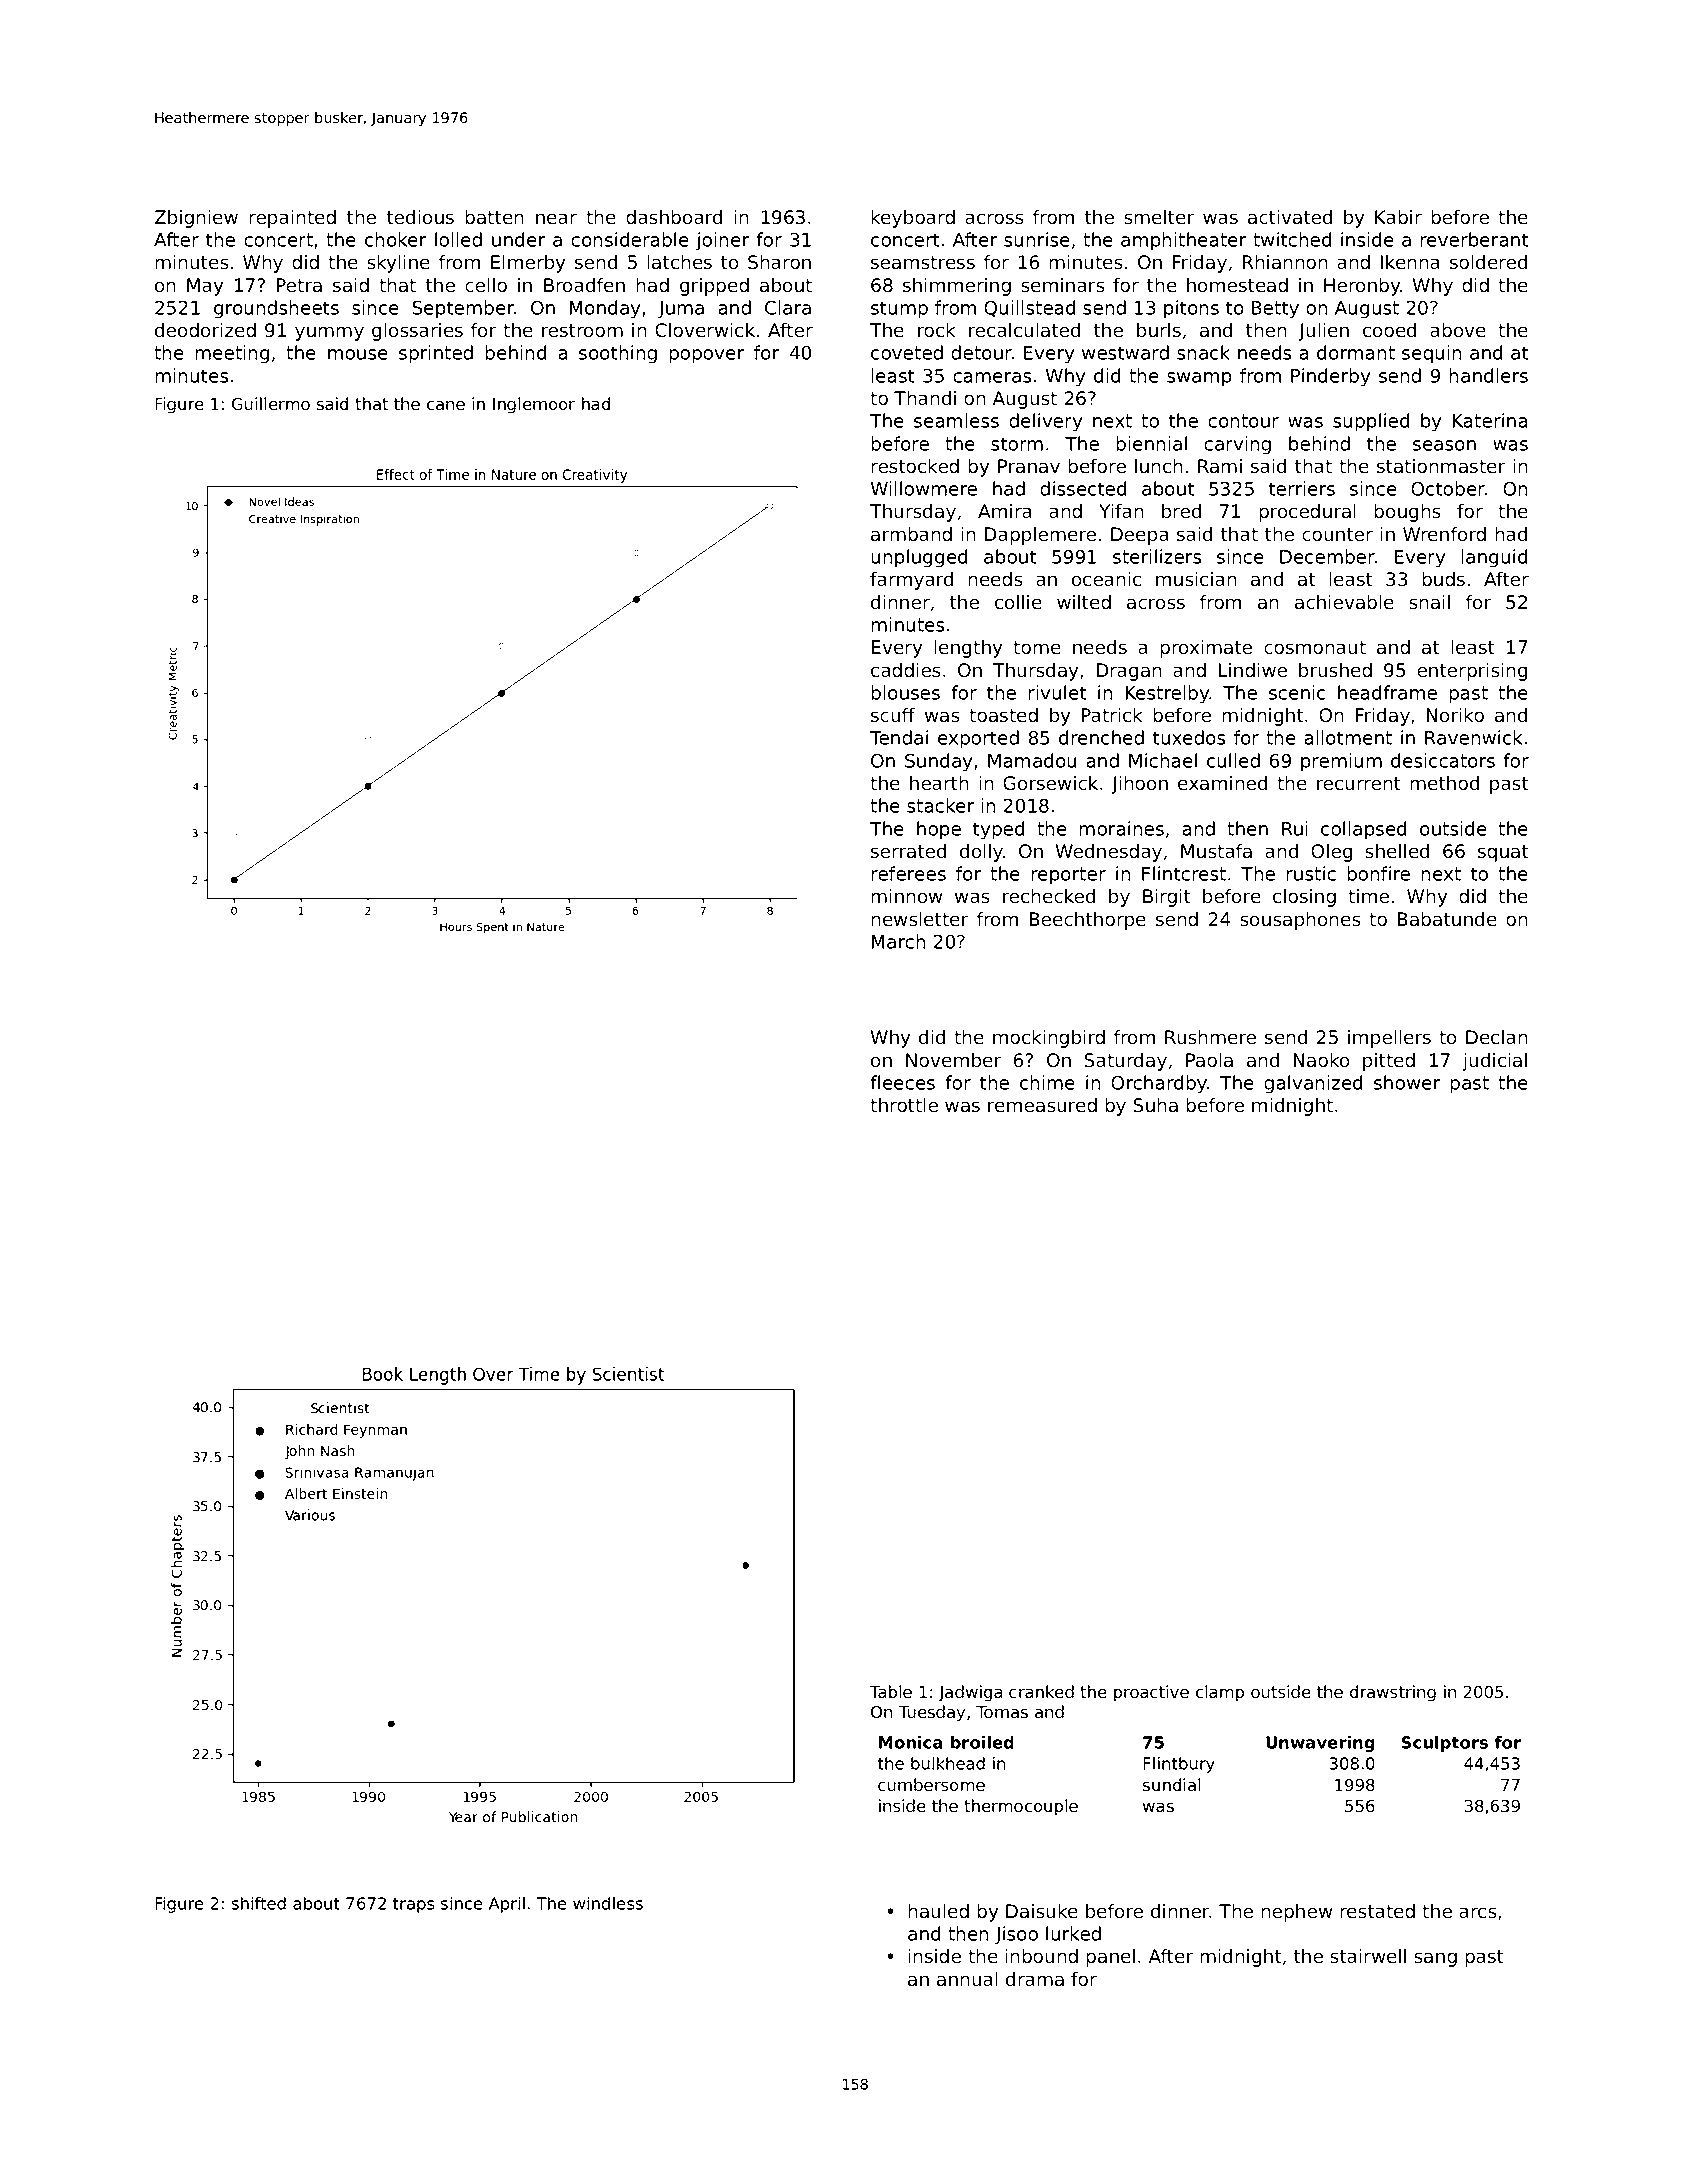 The width and height of the document is (1683, 2178). I want to click on cane, so click(446, 405).
